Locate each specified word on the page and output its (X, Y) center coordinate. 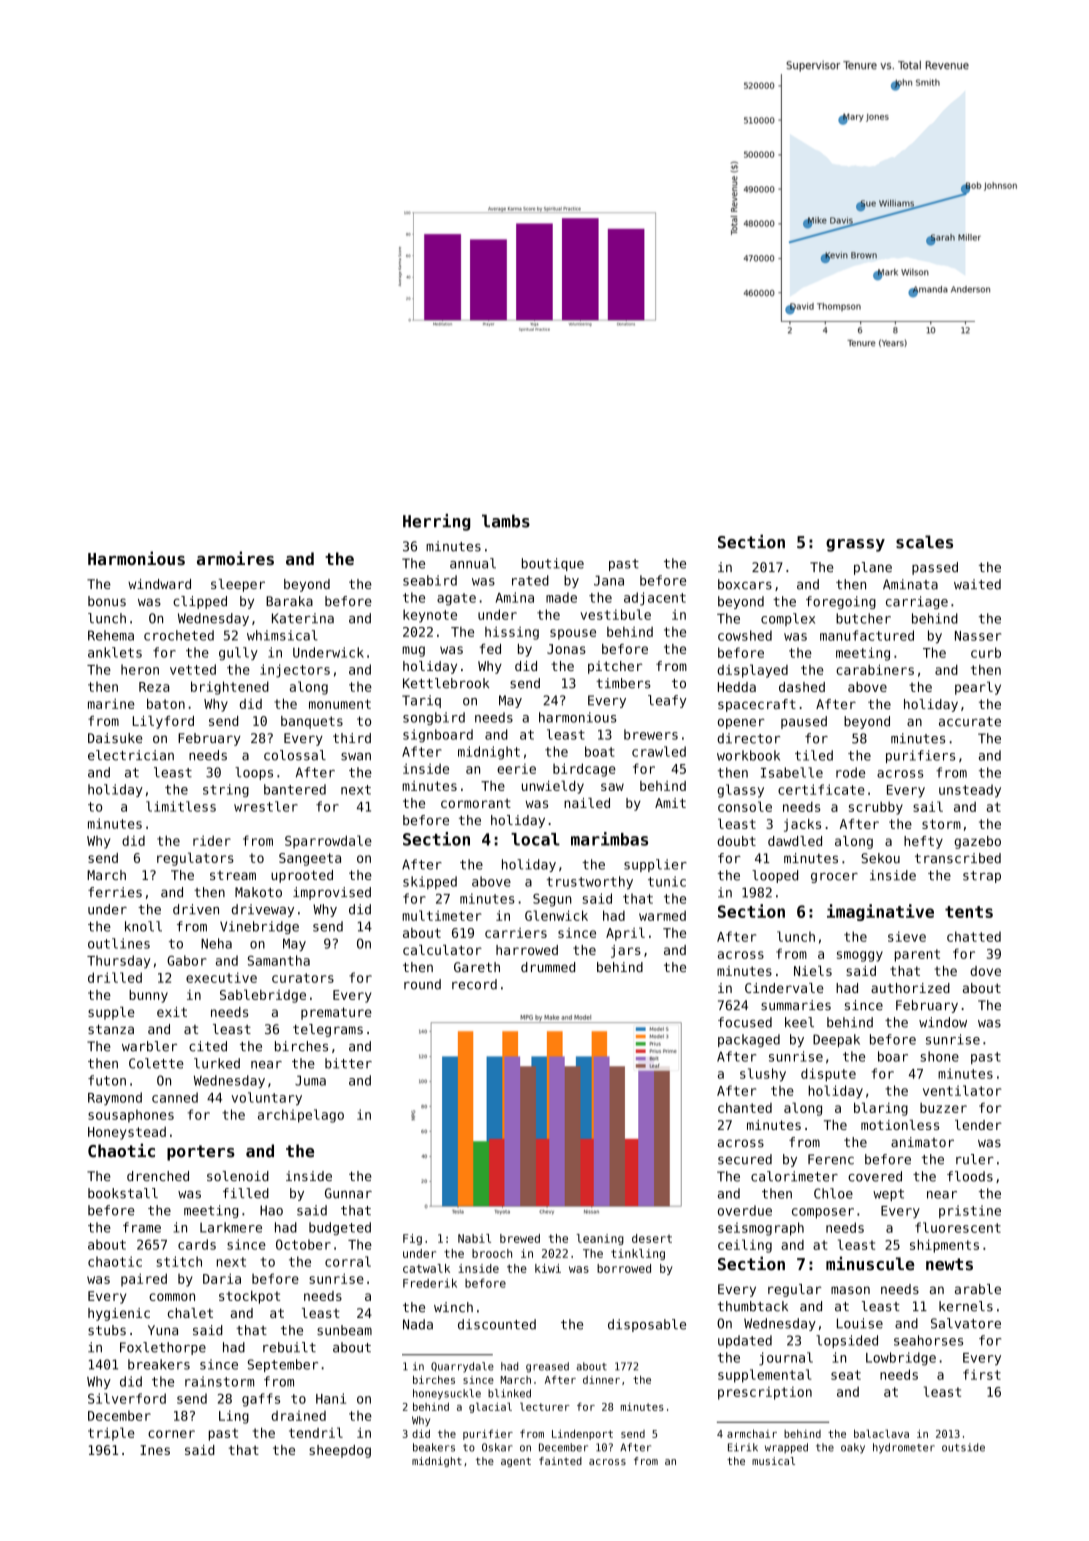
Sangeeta (310, 859)
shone (939, 1056)
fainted (560, 1461)
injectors (295, 671)
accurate (970, 722)
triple (111, 1434)
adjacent (655, 599)
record (474, 984)
